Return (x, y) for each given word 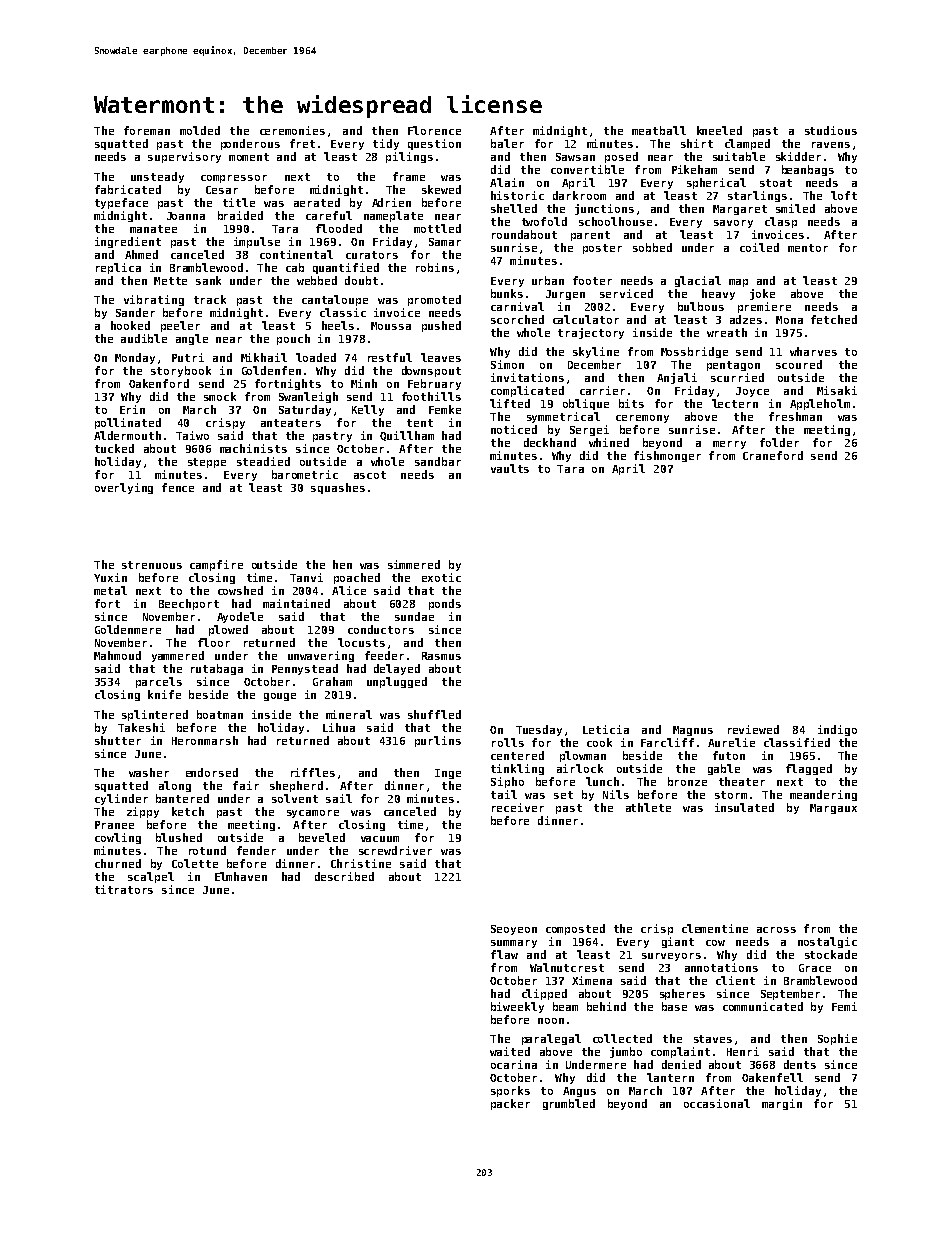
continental (296, 254)
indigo (837, 730)
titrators (124, 889)
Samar (445, 242)
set (563, 795)
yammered (178, 656)
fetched (834, 319)
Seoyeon (514, 930)
